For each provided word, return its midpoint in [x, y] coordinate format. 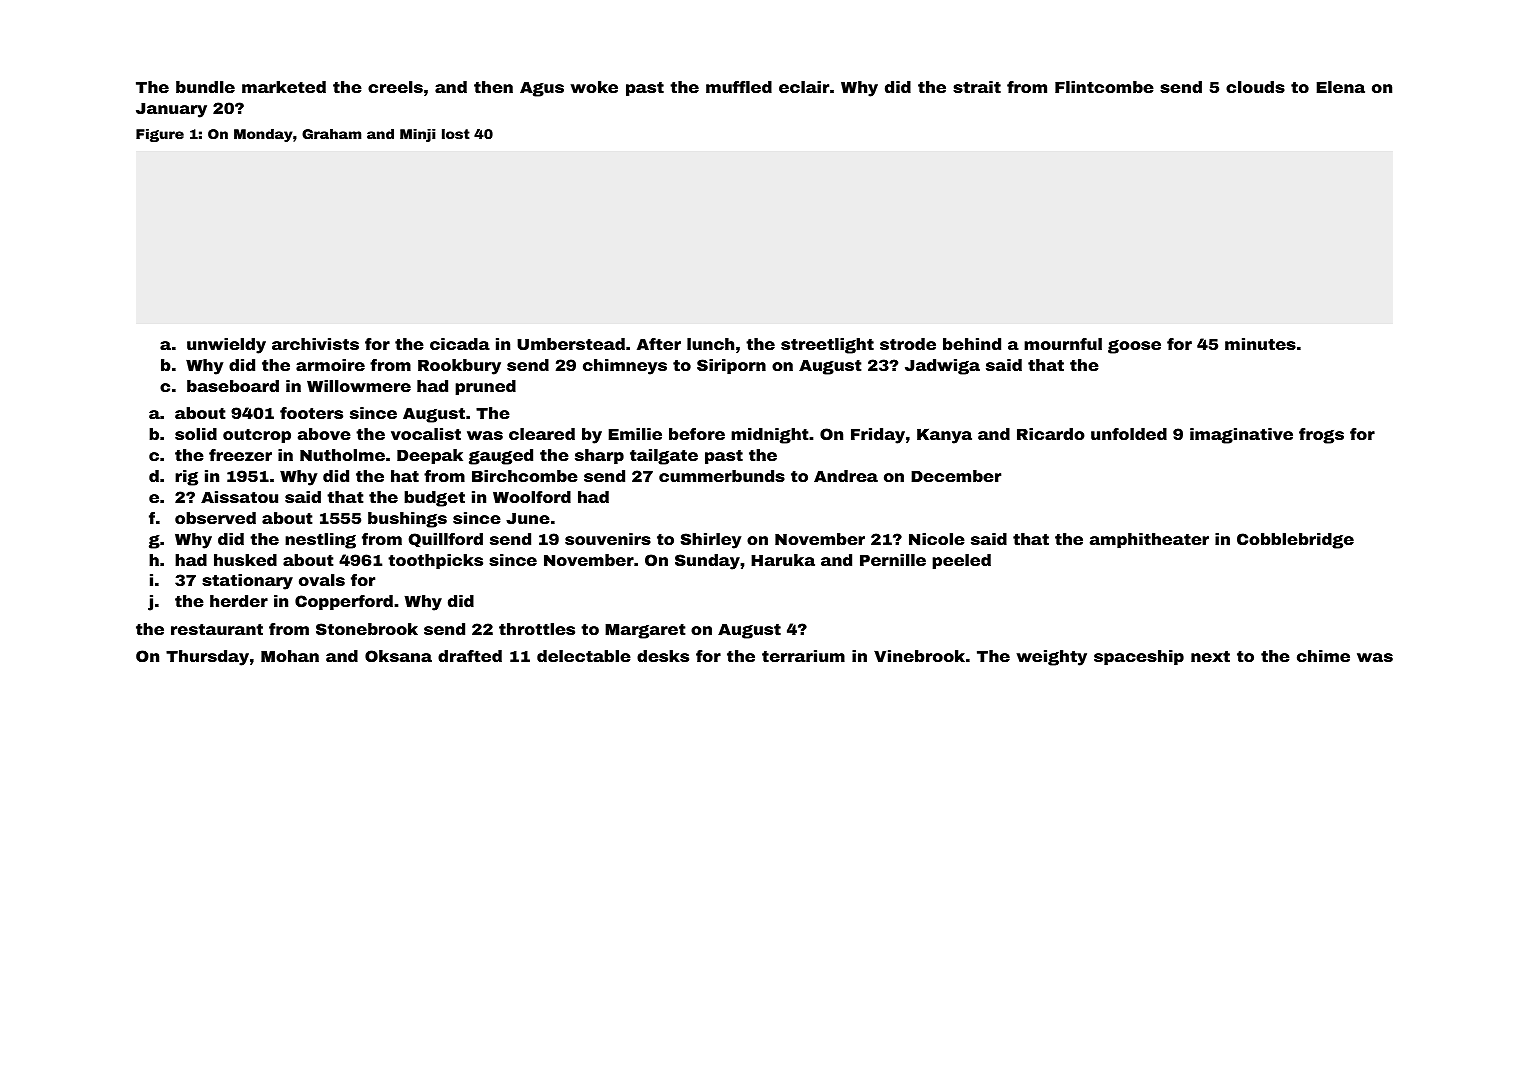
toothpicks [435, 561]
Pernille [893, 560]
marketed [284, 87]
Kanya [944, 436]
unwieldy [226, 346]
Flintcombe [1104, 87]
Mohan [290, 656]
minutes [1260, 344]
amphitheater [1149, 540]
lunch [710, 344]
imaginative [1241, 436]
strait [977, 87]
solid [196, 434]
